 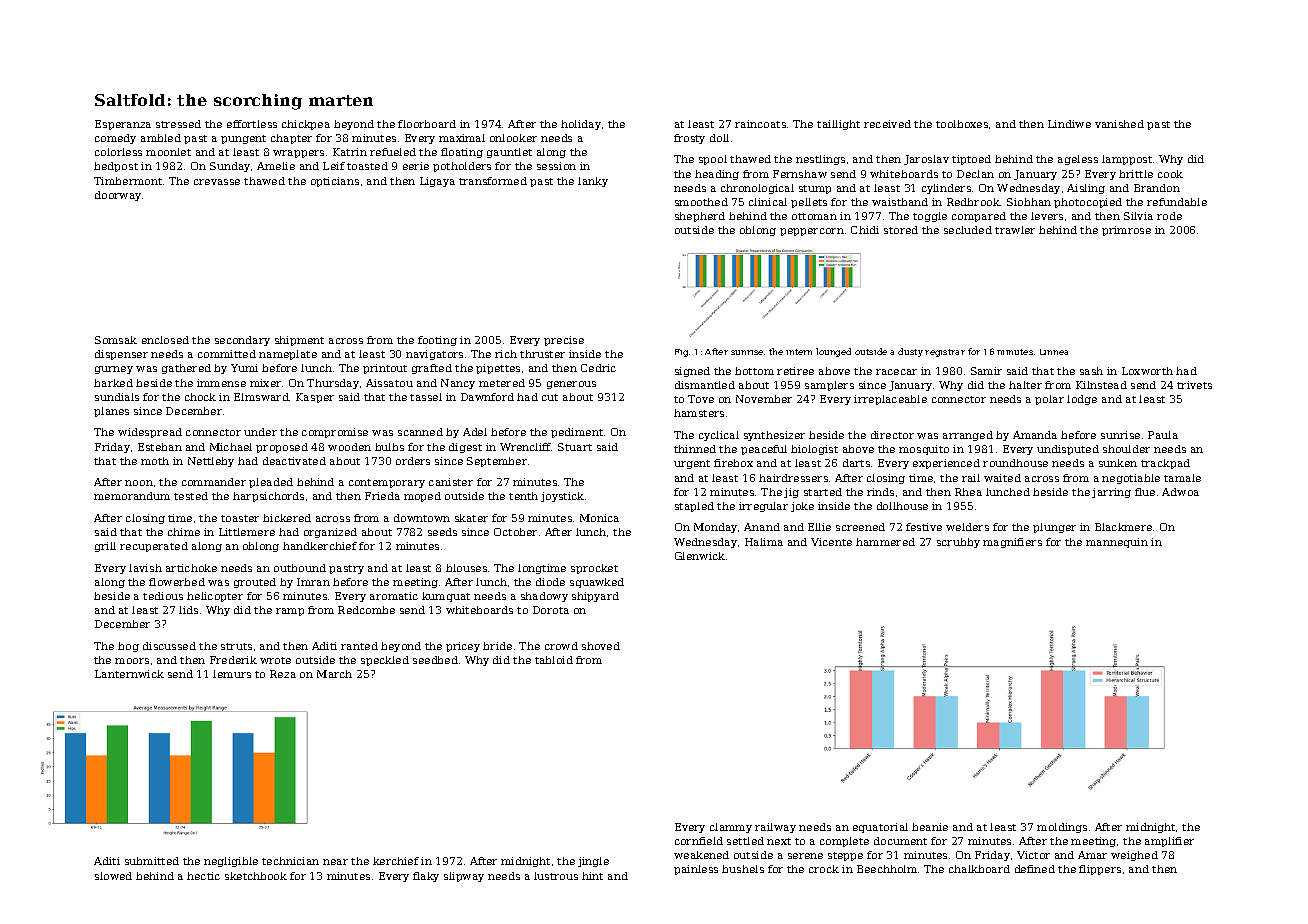 I want to click on negligible, so click(x=231, y=862).
